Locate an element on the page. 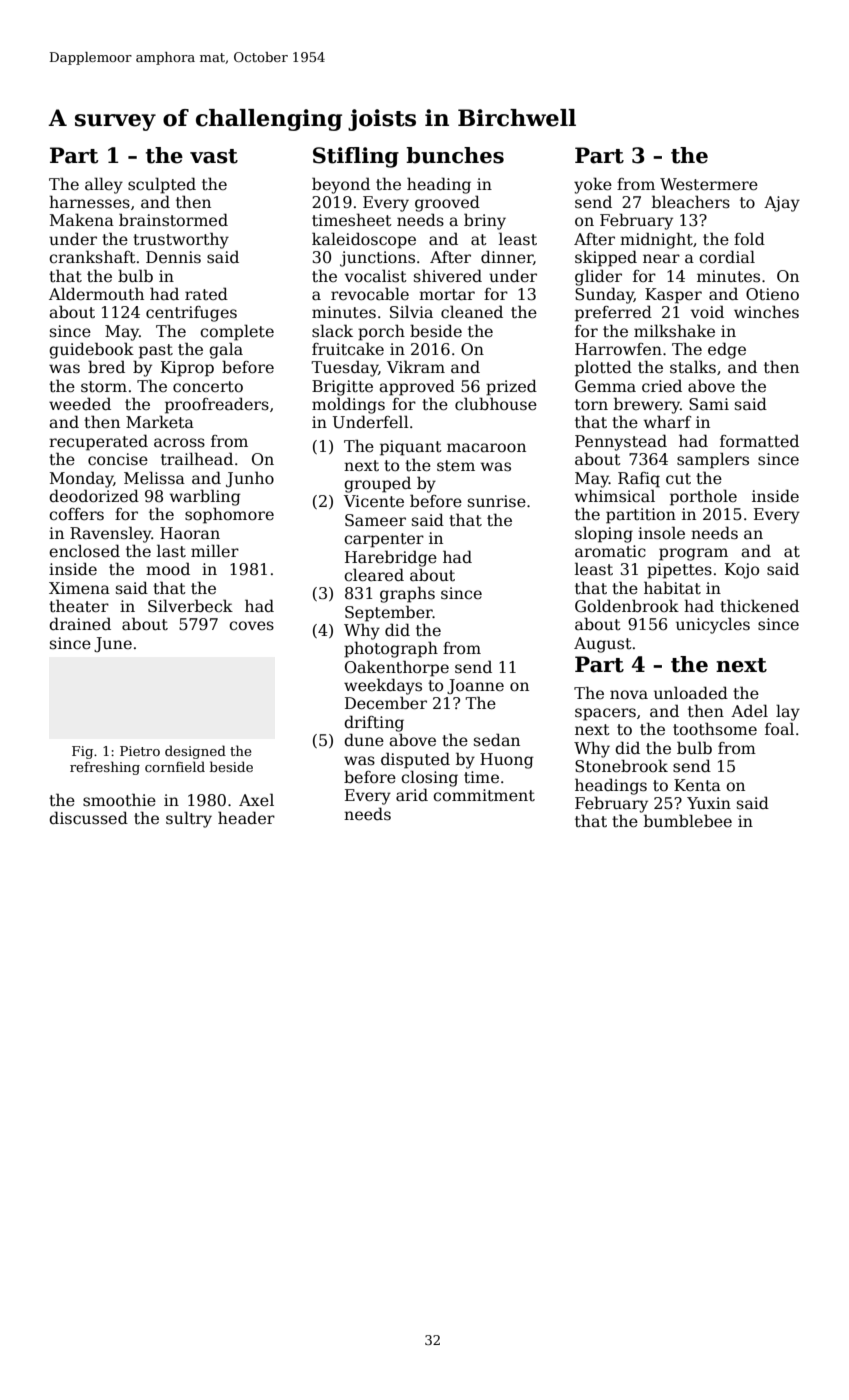 The image size is (849, 1400). sultry is located at coordinates (189, 819).
